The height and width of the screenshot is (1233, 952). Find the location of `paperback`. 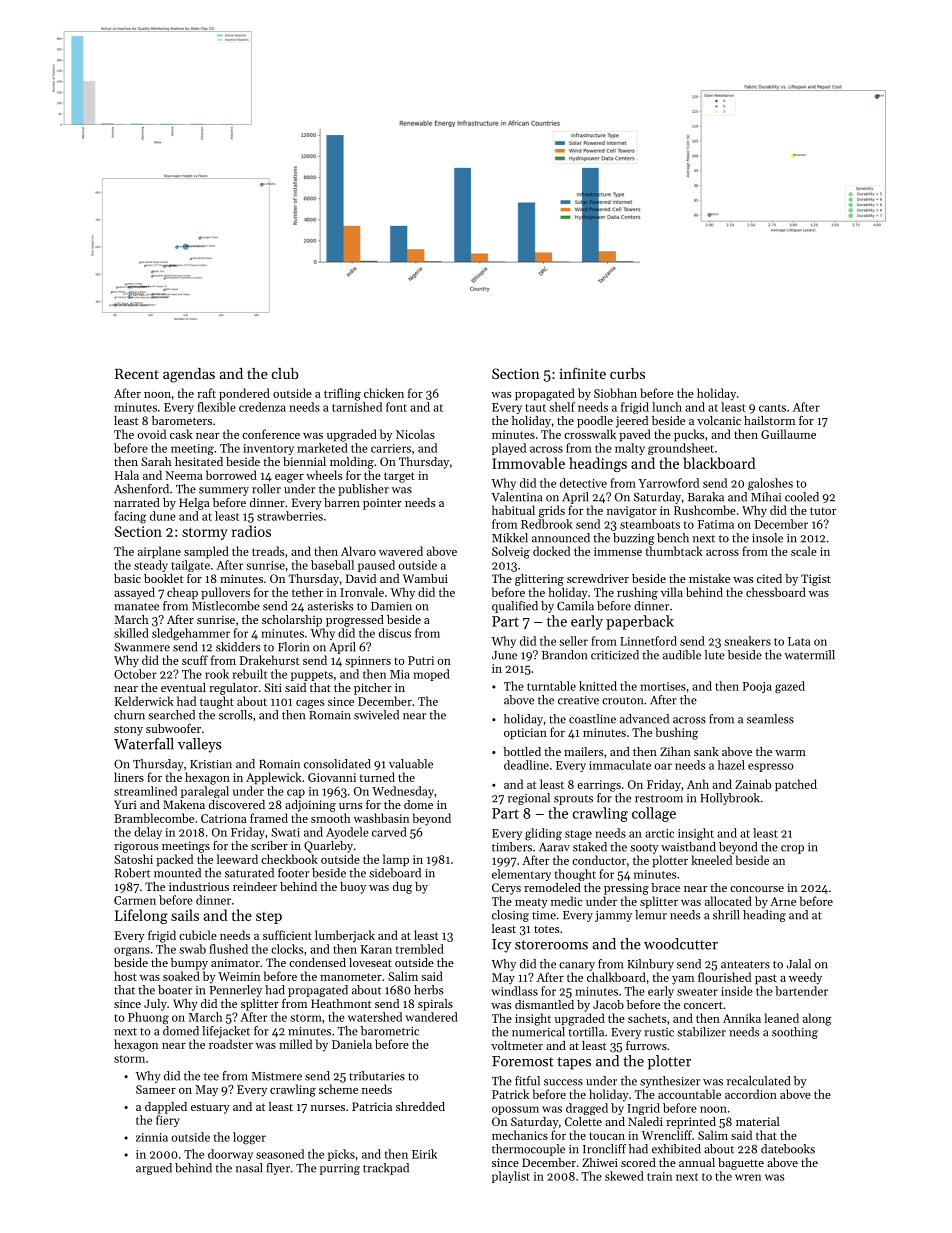

paperback is located at coordinates (640, 622).
